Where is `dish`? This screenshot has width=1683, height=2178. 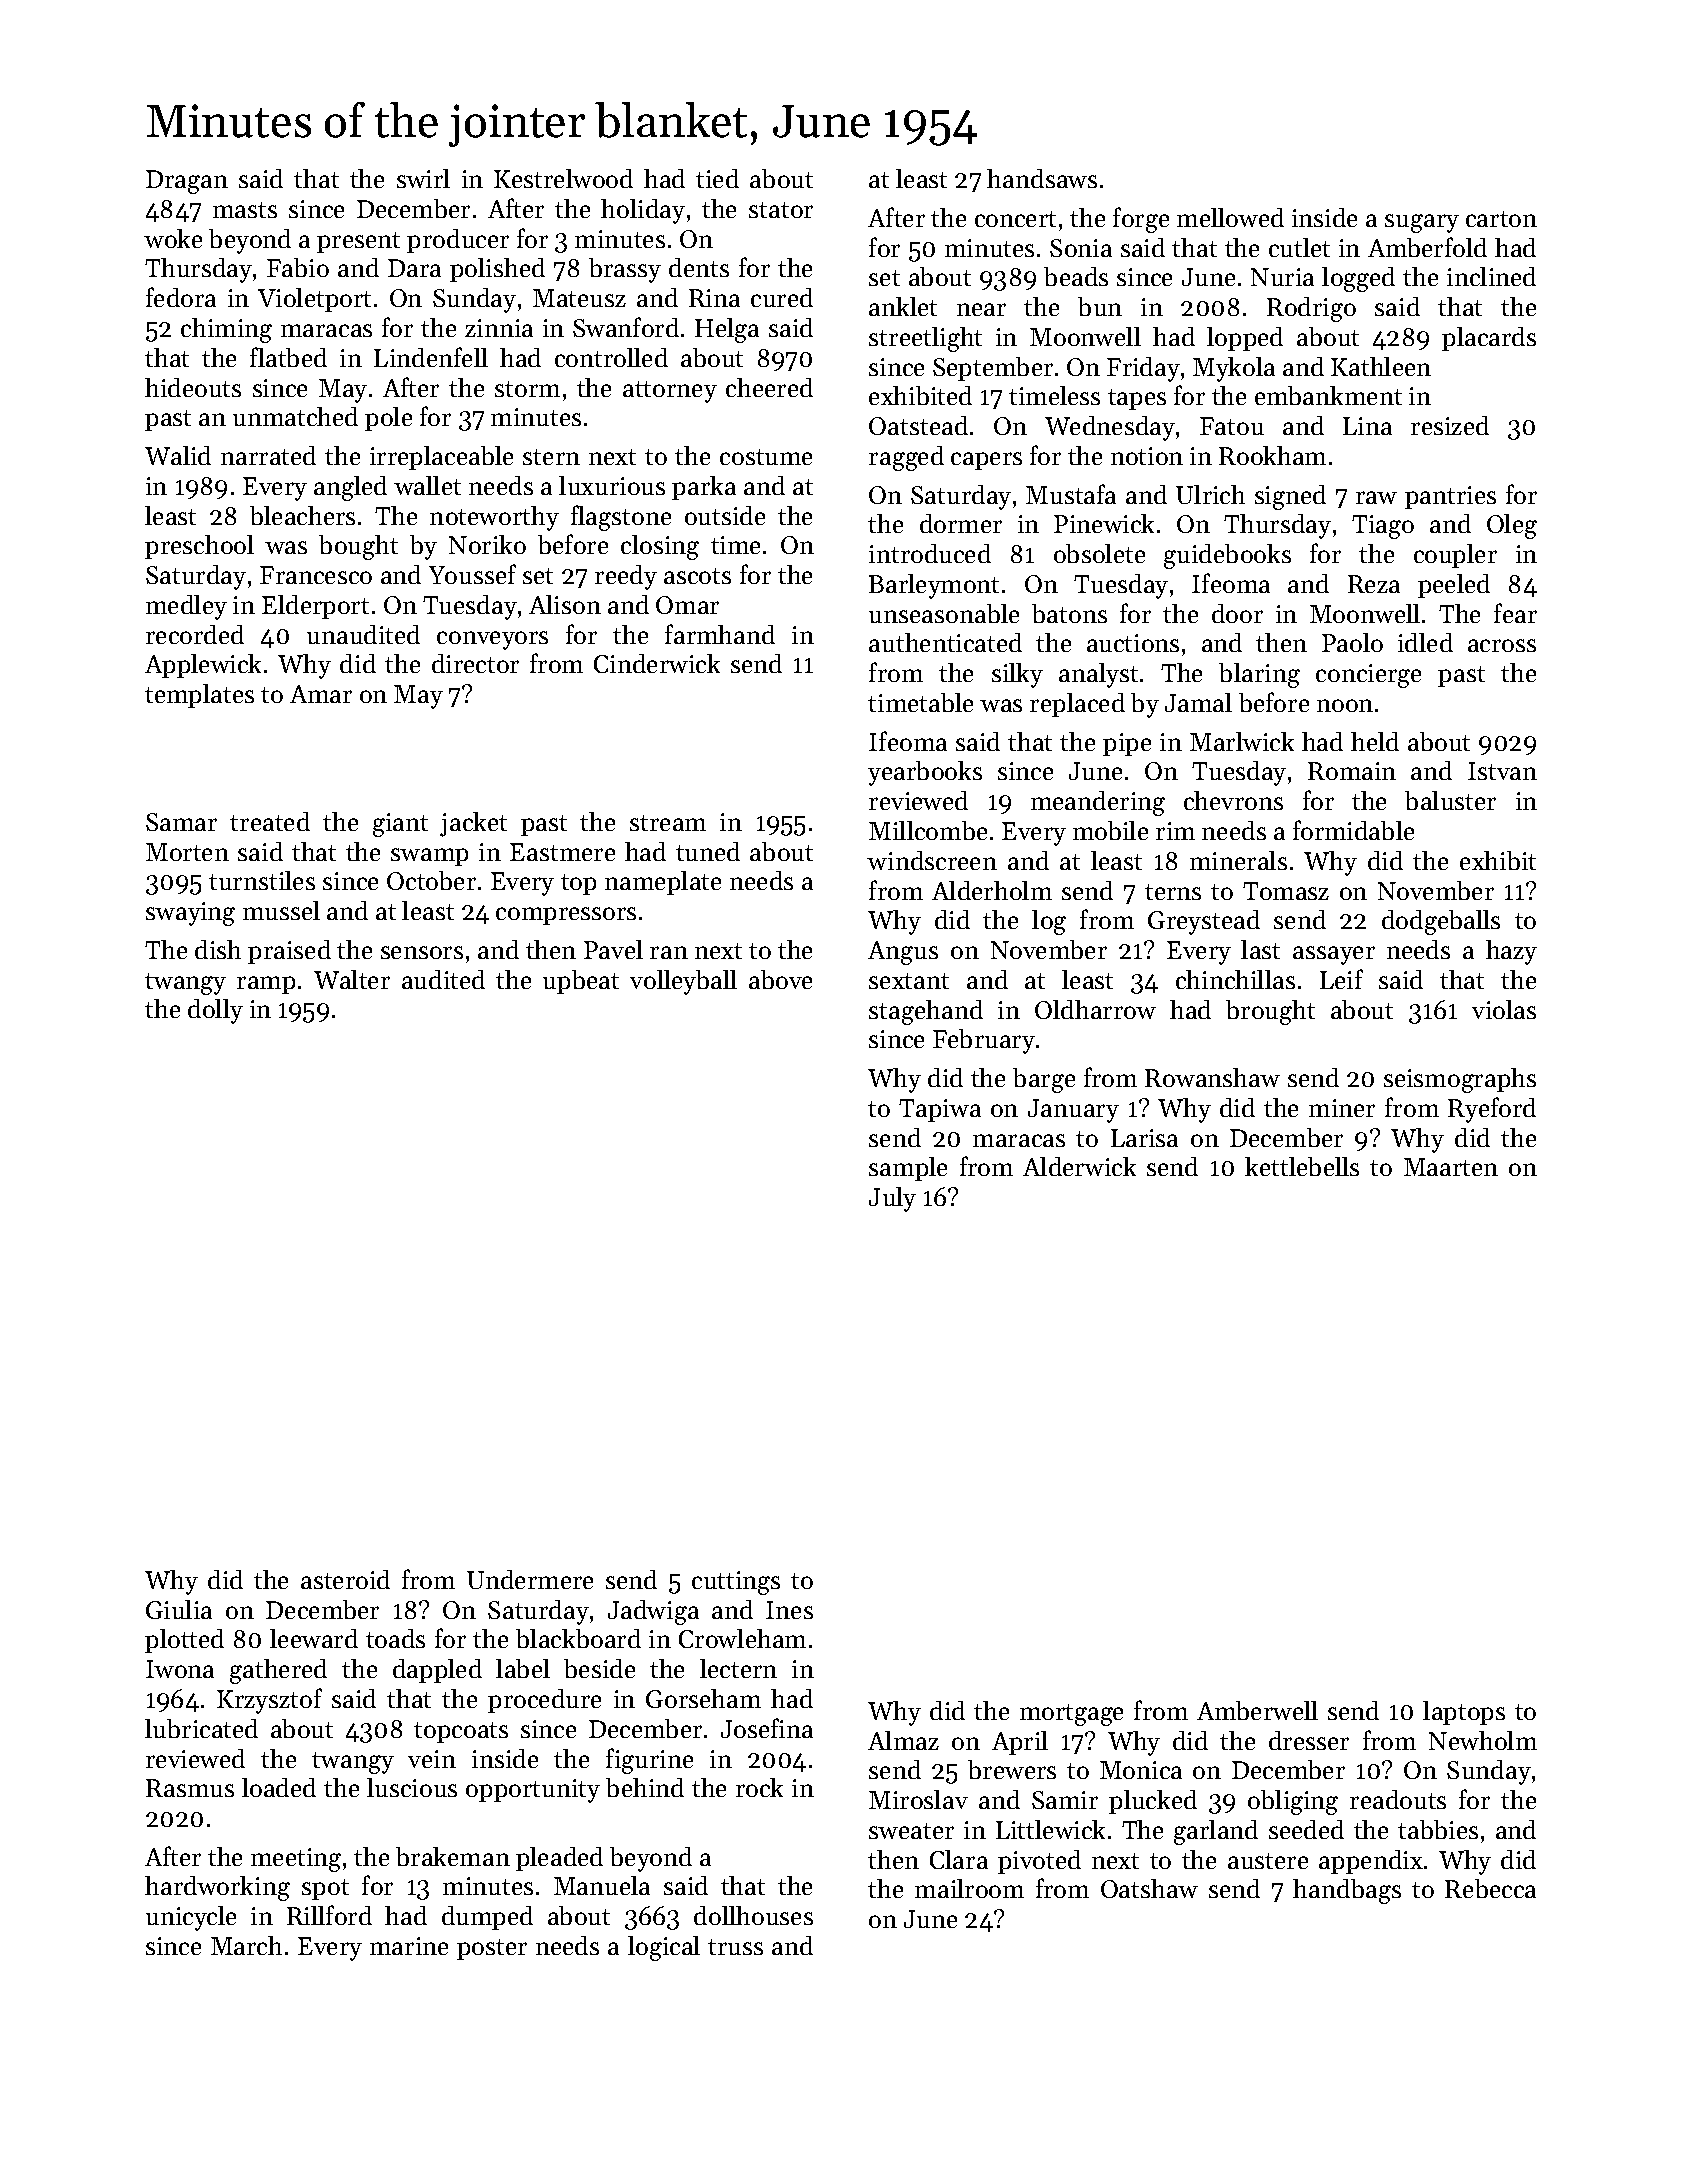
dish is located at coordinates (218, 949).
